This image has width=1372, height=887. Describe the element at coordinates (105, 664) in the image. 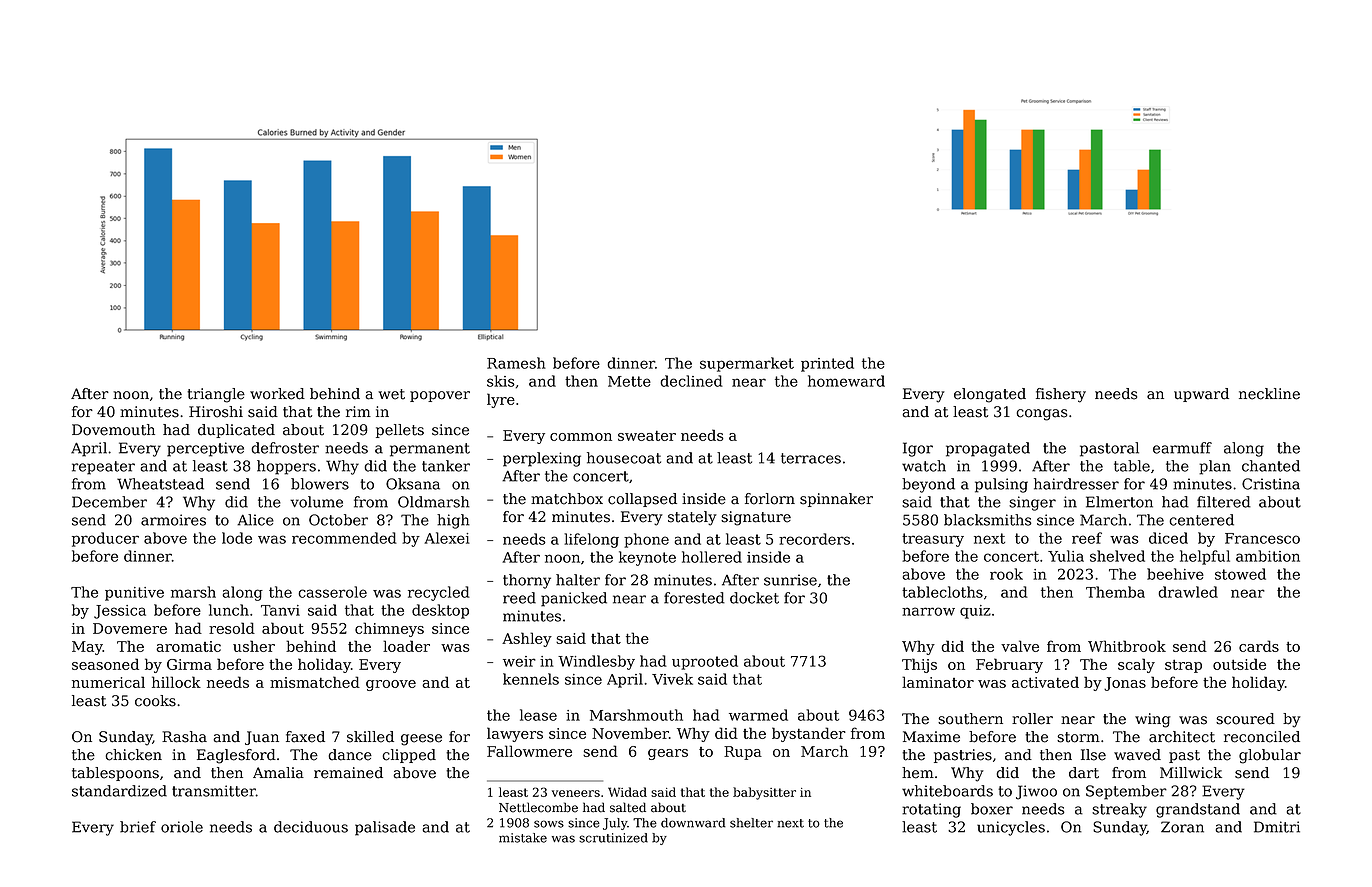

I see `seasoned` at that location.
